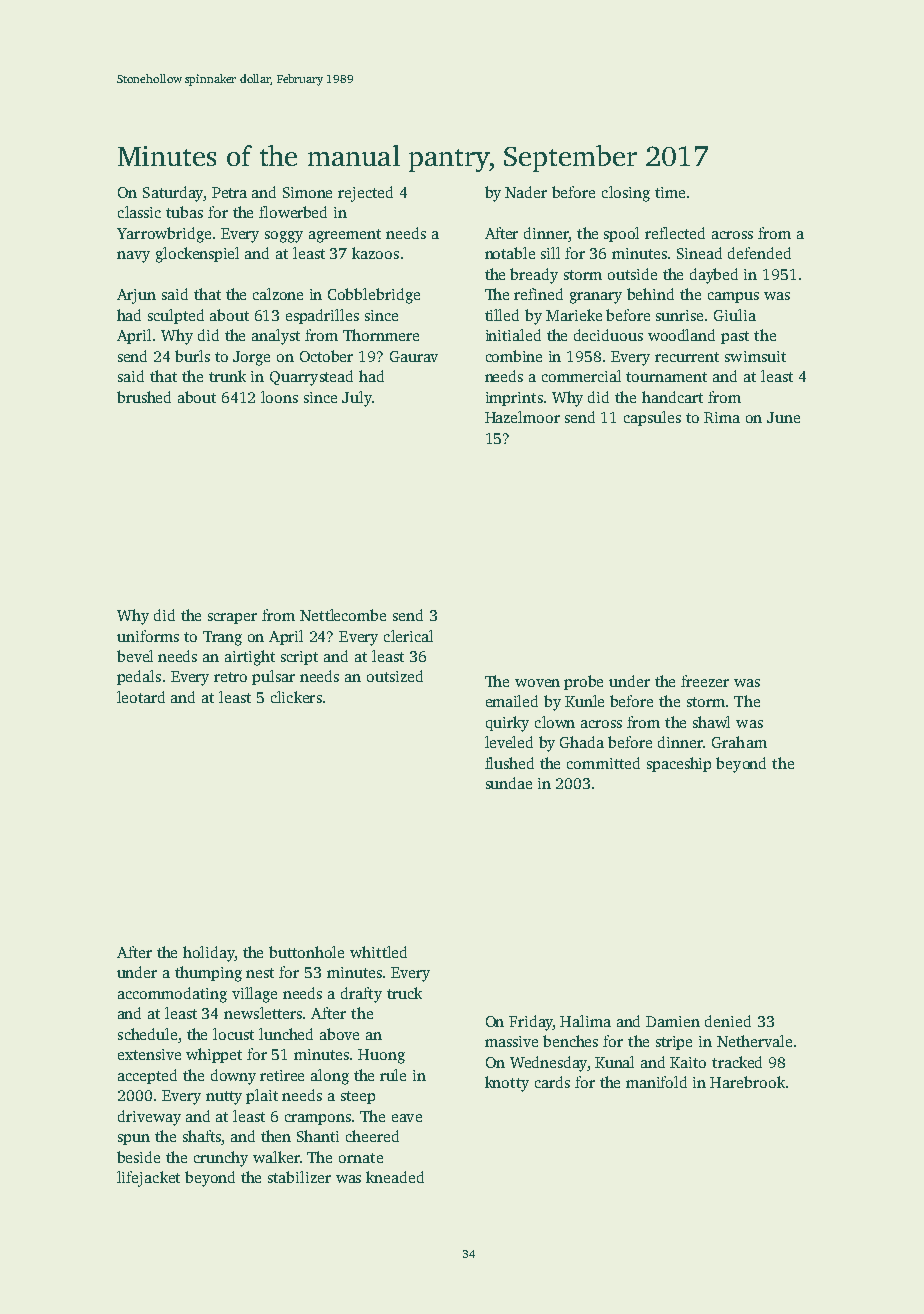 The height and width of the page is (1314, 924). I want to click on uniforms, so click(148, 636).
